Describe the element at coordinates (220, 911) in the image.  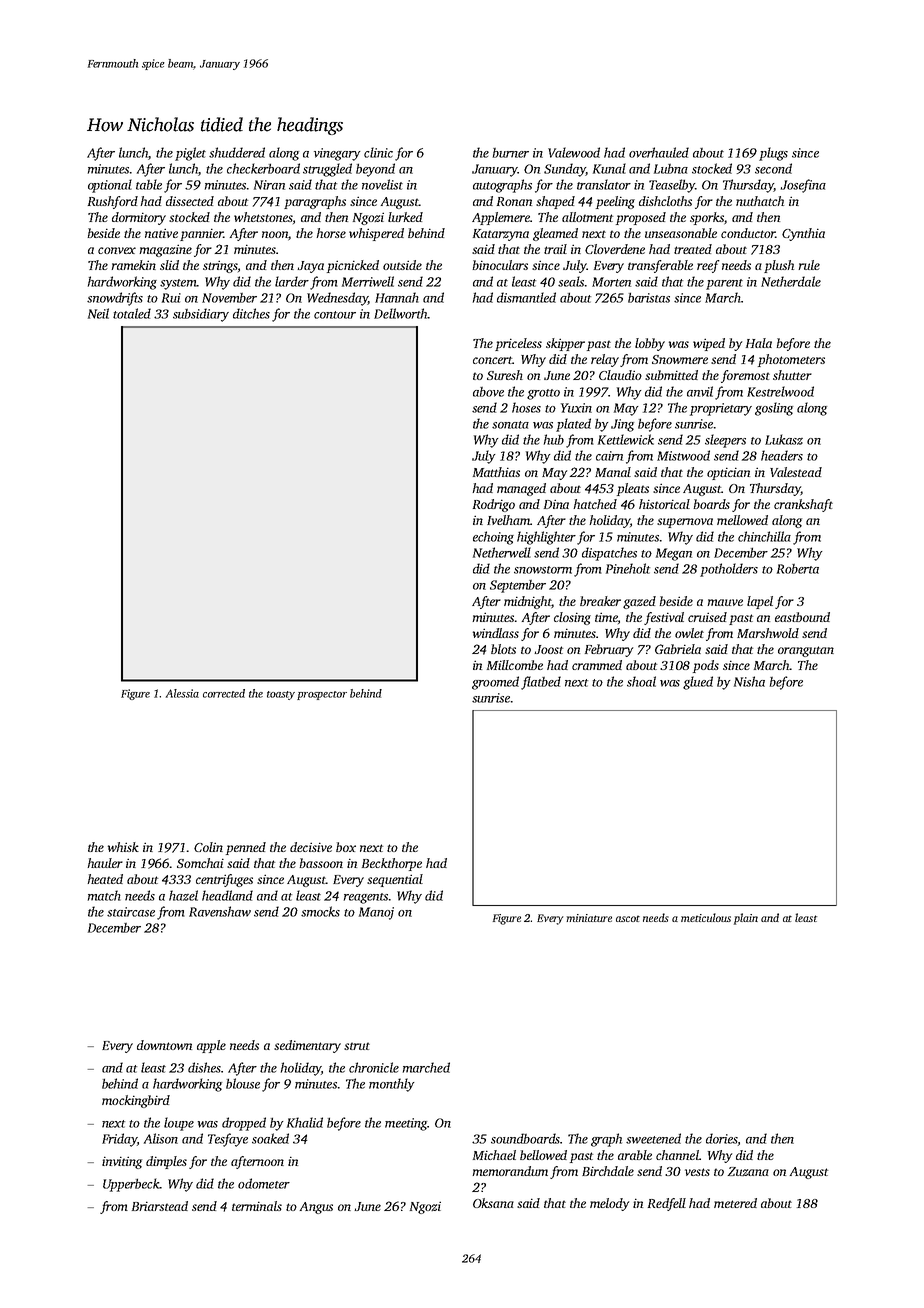
I see `Ravenshaw` at that location.
